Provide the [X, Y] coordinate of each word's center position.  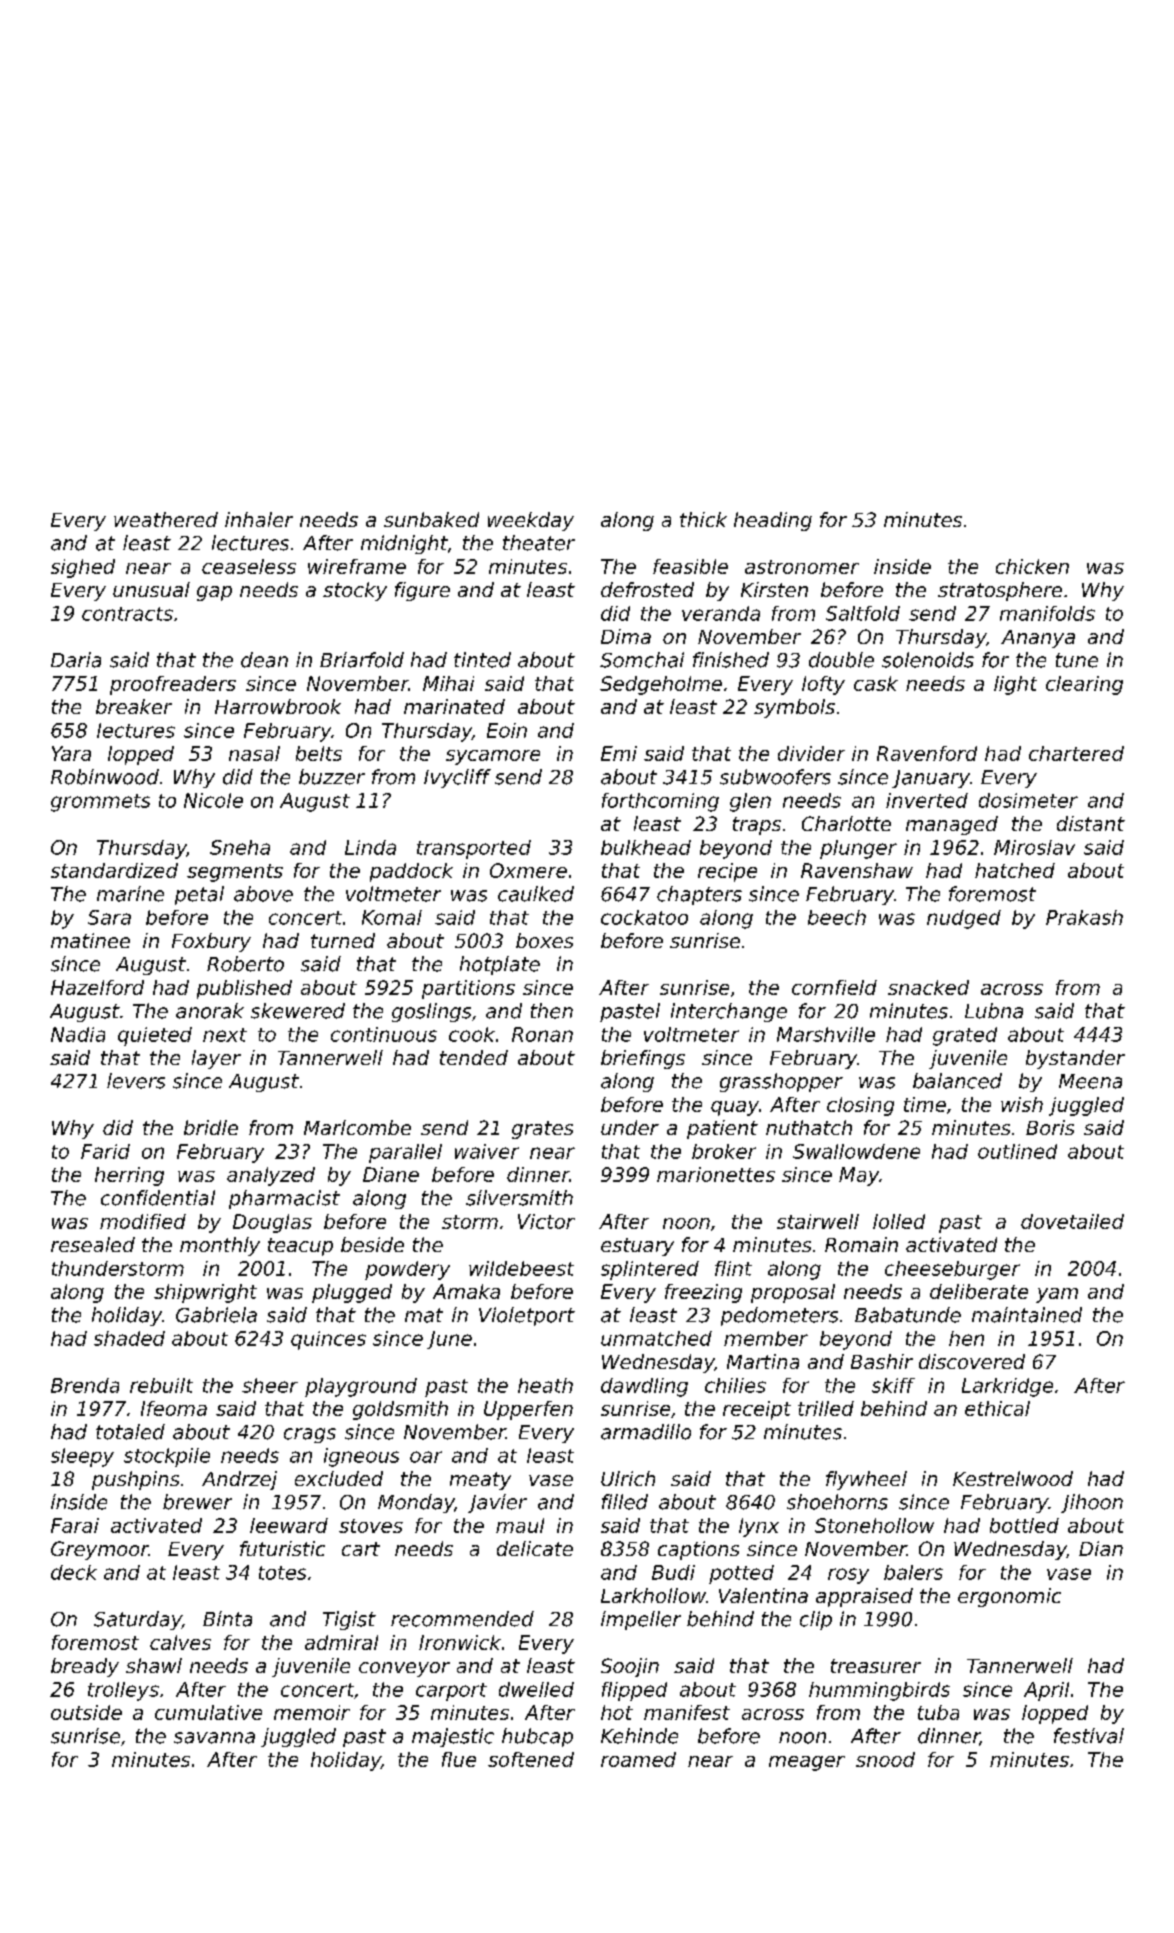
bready [85, 1667]
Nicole [213, 800]
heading [773, 521]
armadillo [646, 1432]
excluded [339, 1478]
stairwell [818, 1221]
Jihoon [1092, 1503]
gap [214, 593]
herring [129, 1176]
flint [733, 1268]
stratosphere [1000, 591]
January [931, 779]
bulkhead [646, 847]
